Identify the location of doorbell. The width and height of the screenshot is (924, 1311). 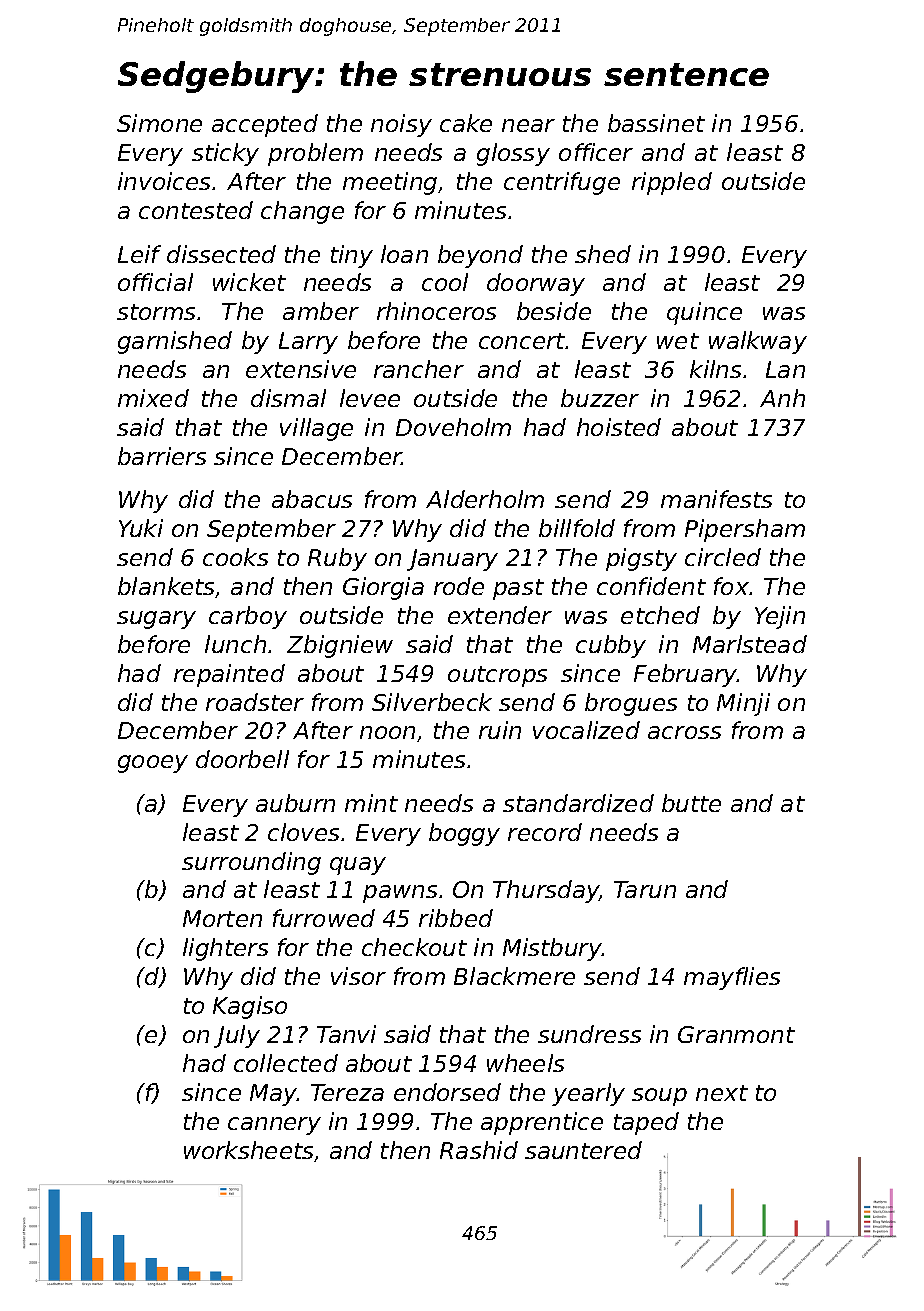
(242, 759).
